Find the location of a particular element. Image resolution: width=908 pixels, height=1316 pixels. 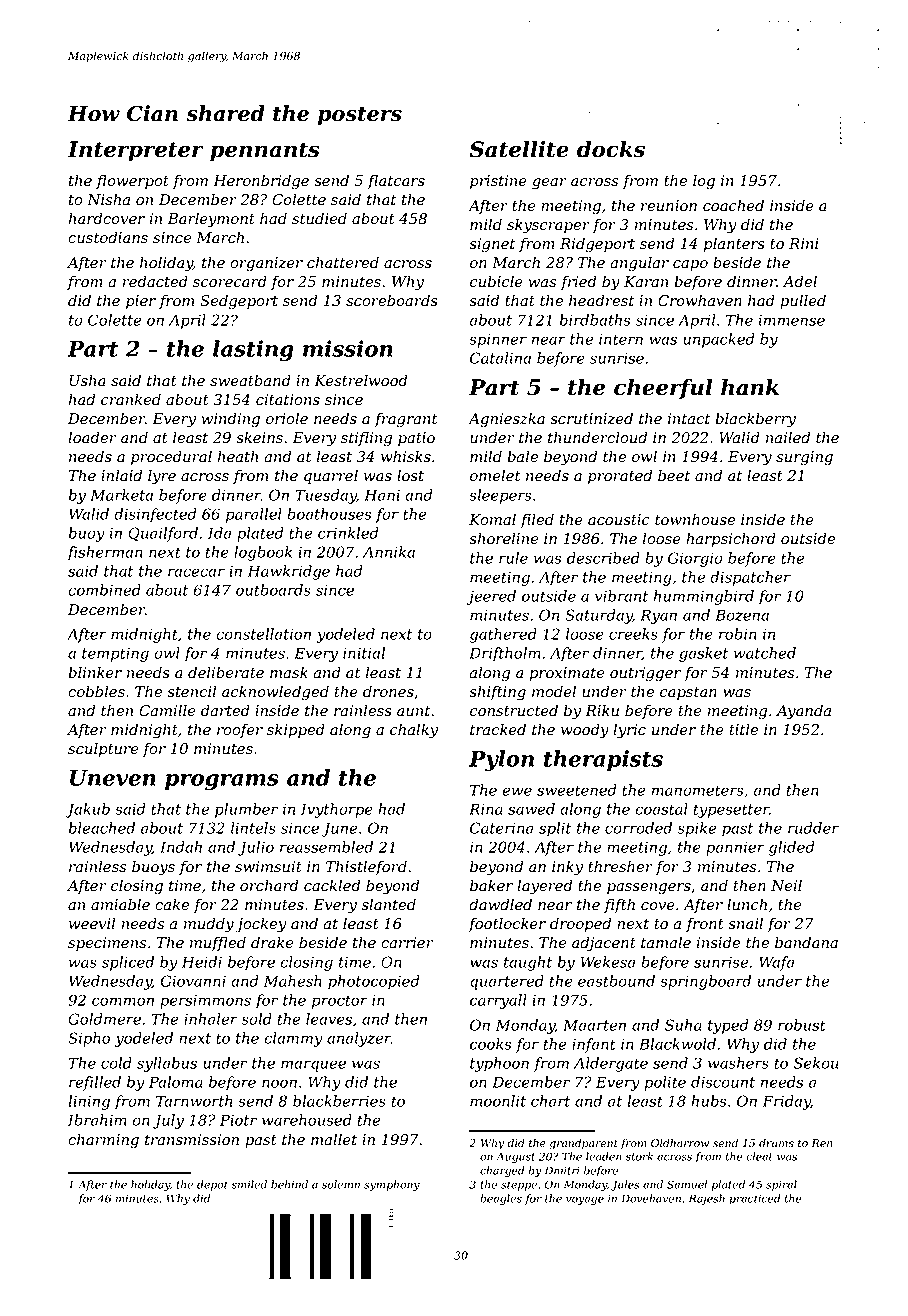

docks is located at coordinates (611, 149).
